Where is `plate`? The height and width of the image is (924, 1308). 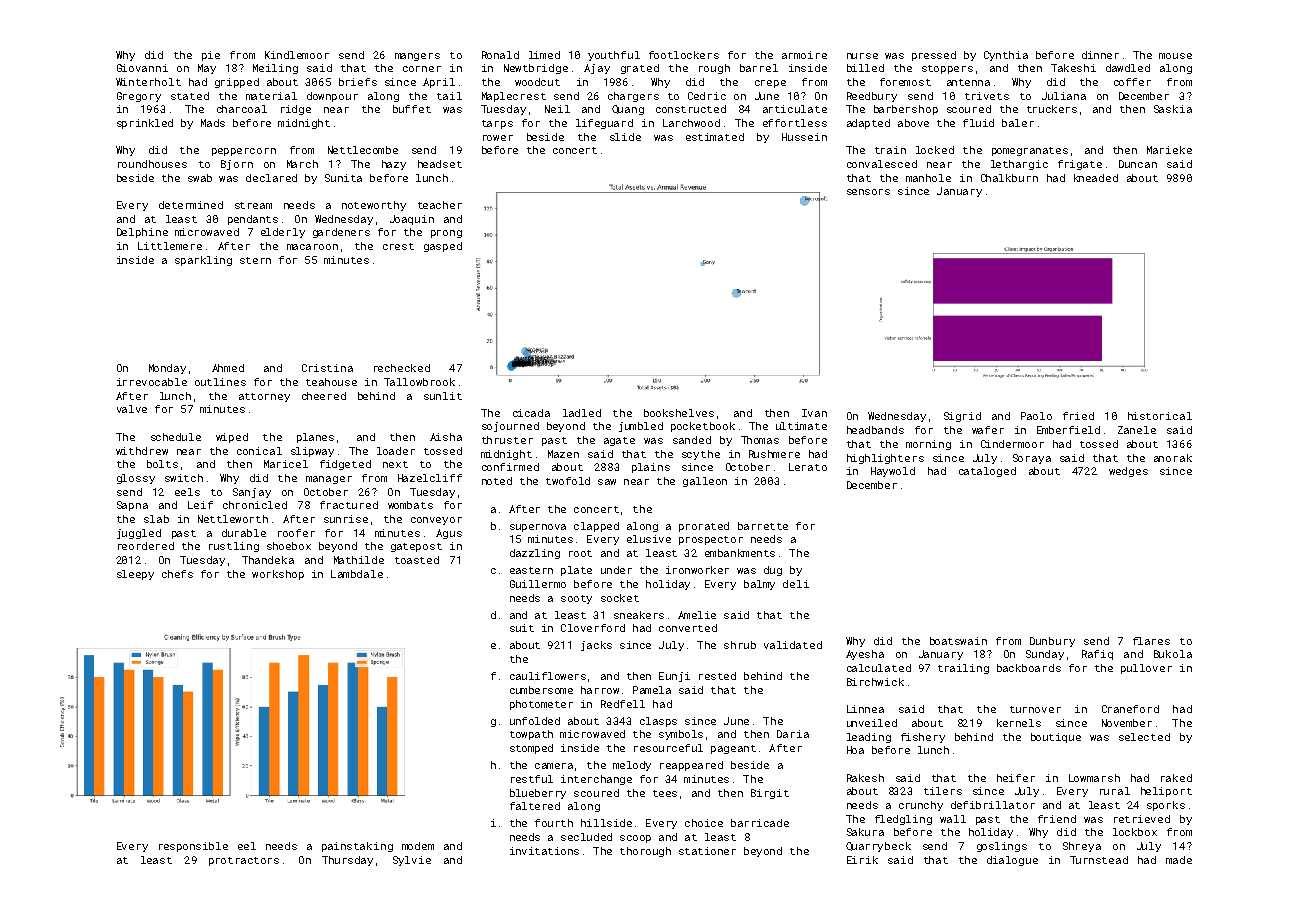 plate is located at coordinates (576, 571).
